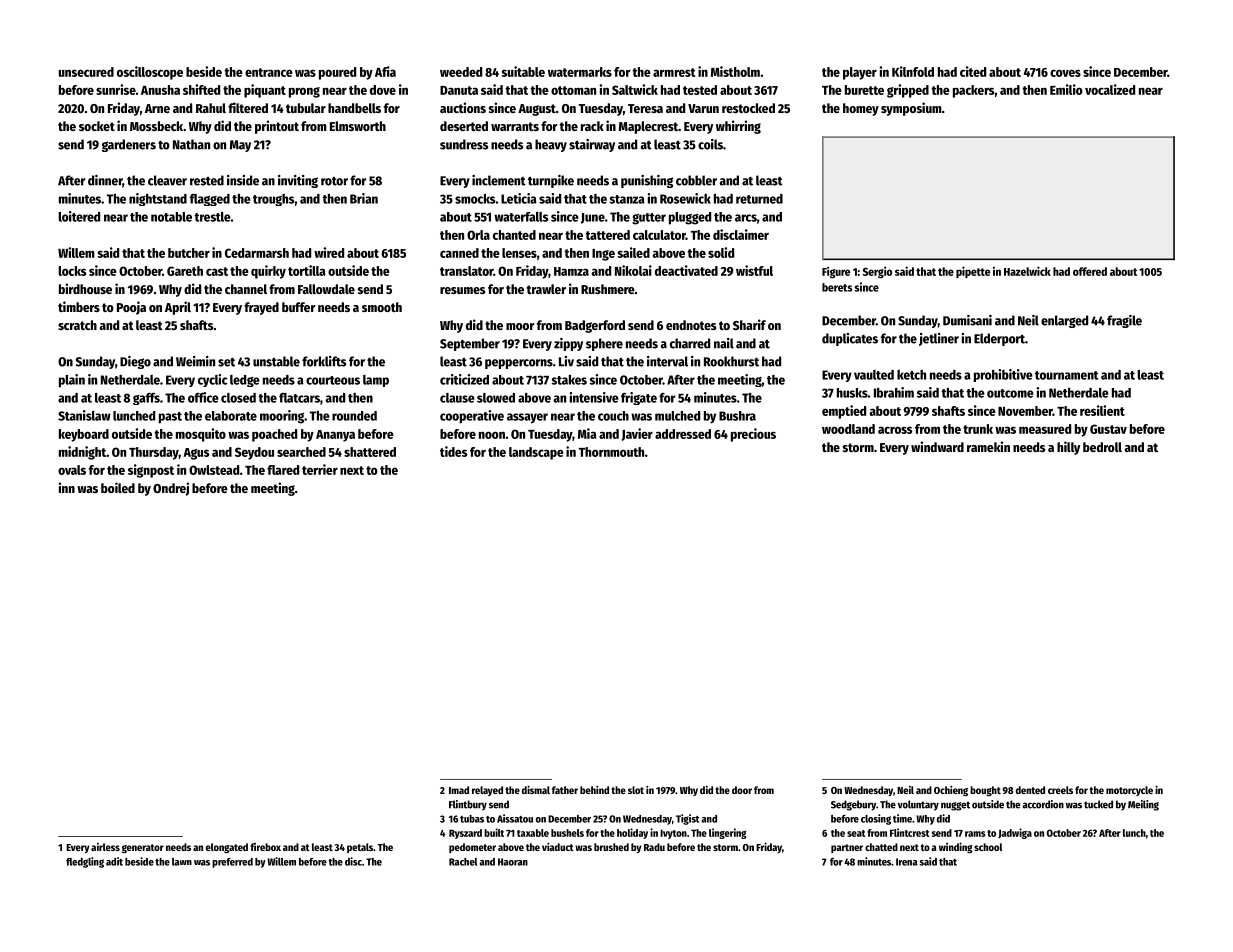 This image has width=1233, height=952. What do you see at coordinates (973, 272) in the image?
I see `pipette` at bounding box center [973, 272].
